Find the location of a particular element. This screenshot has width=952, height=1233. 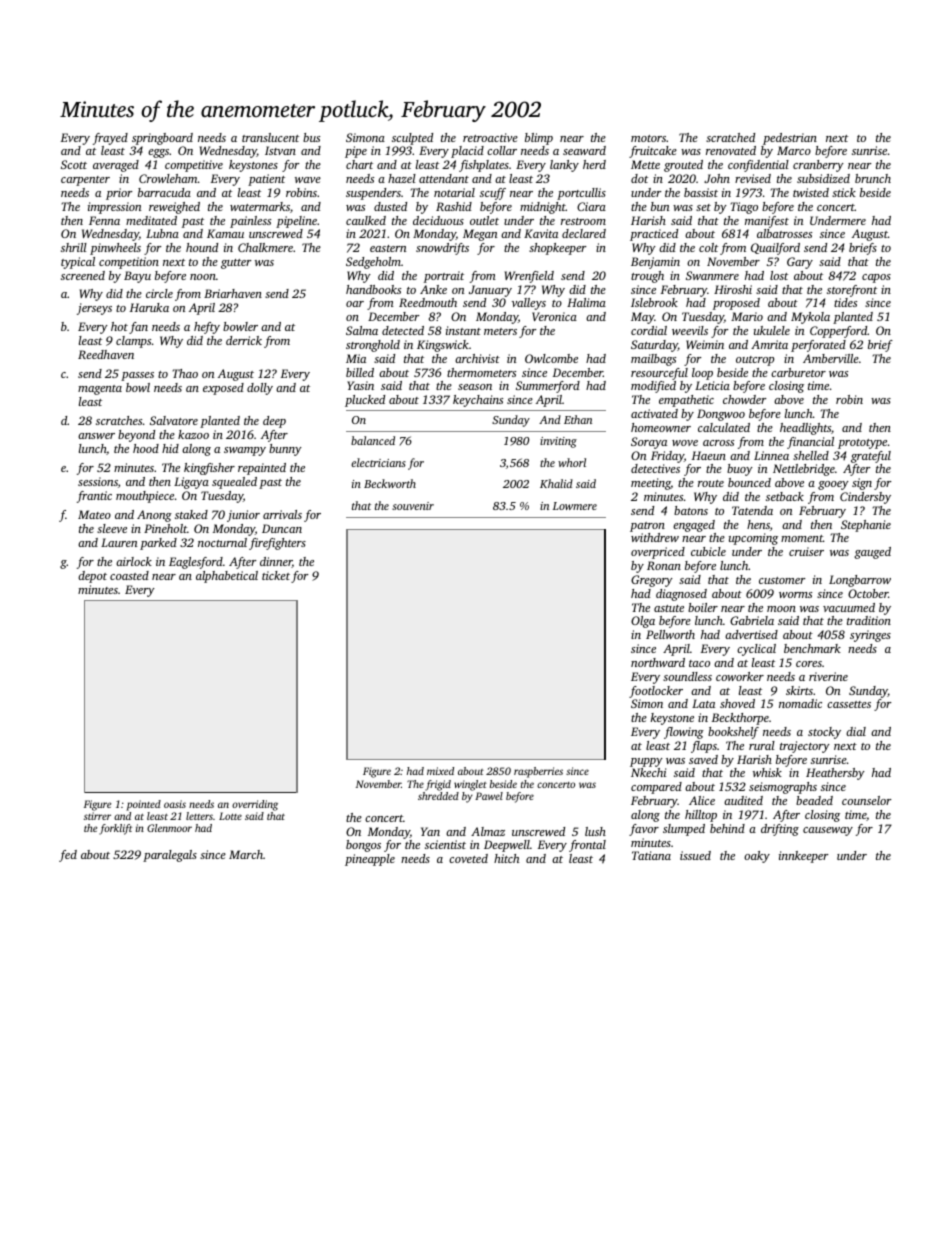

electricians is located at coordinates (378, 462).
